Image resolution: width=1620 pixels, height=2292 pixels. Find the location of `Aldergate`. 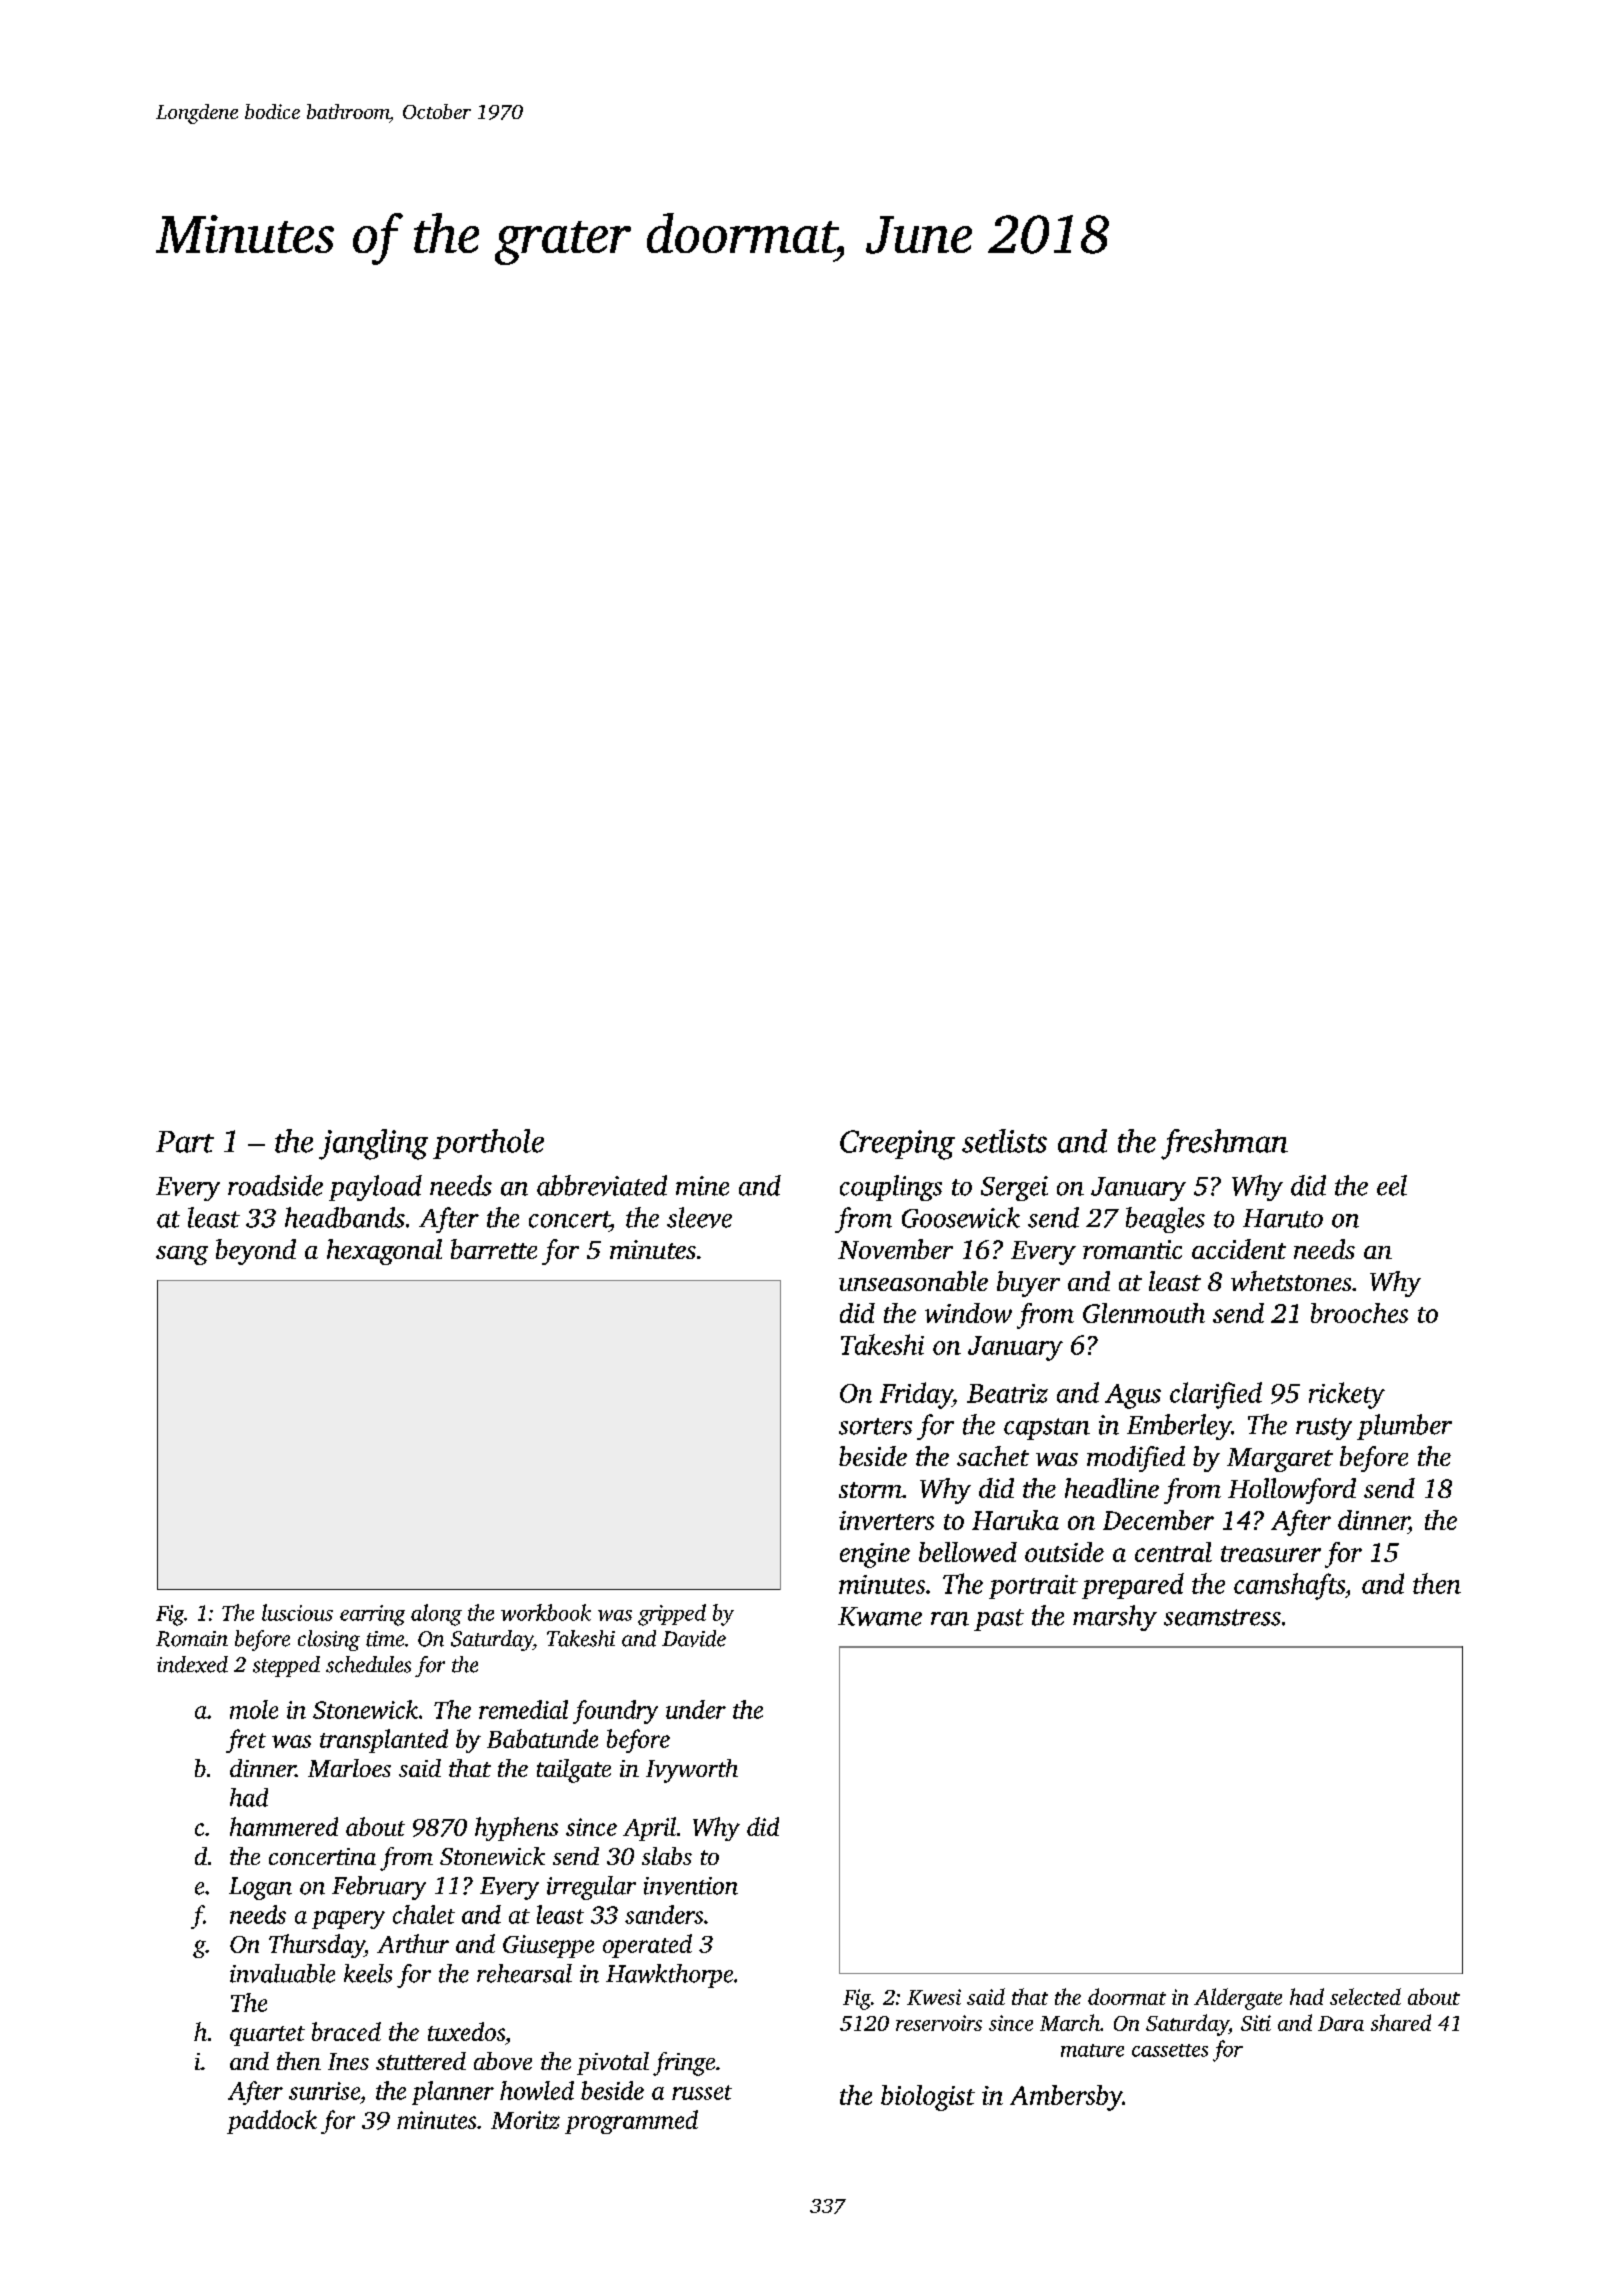

Aldergate is located at coordinates (1238, 1999).
